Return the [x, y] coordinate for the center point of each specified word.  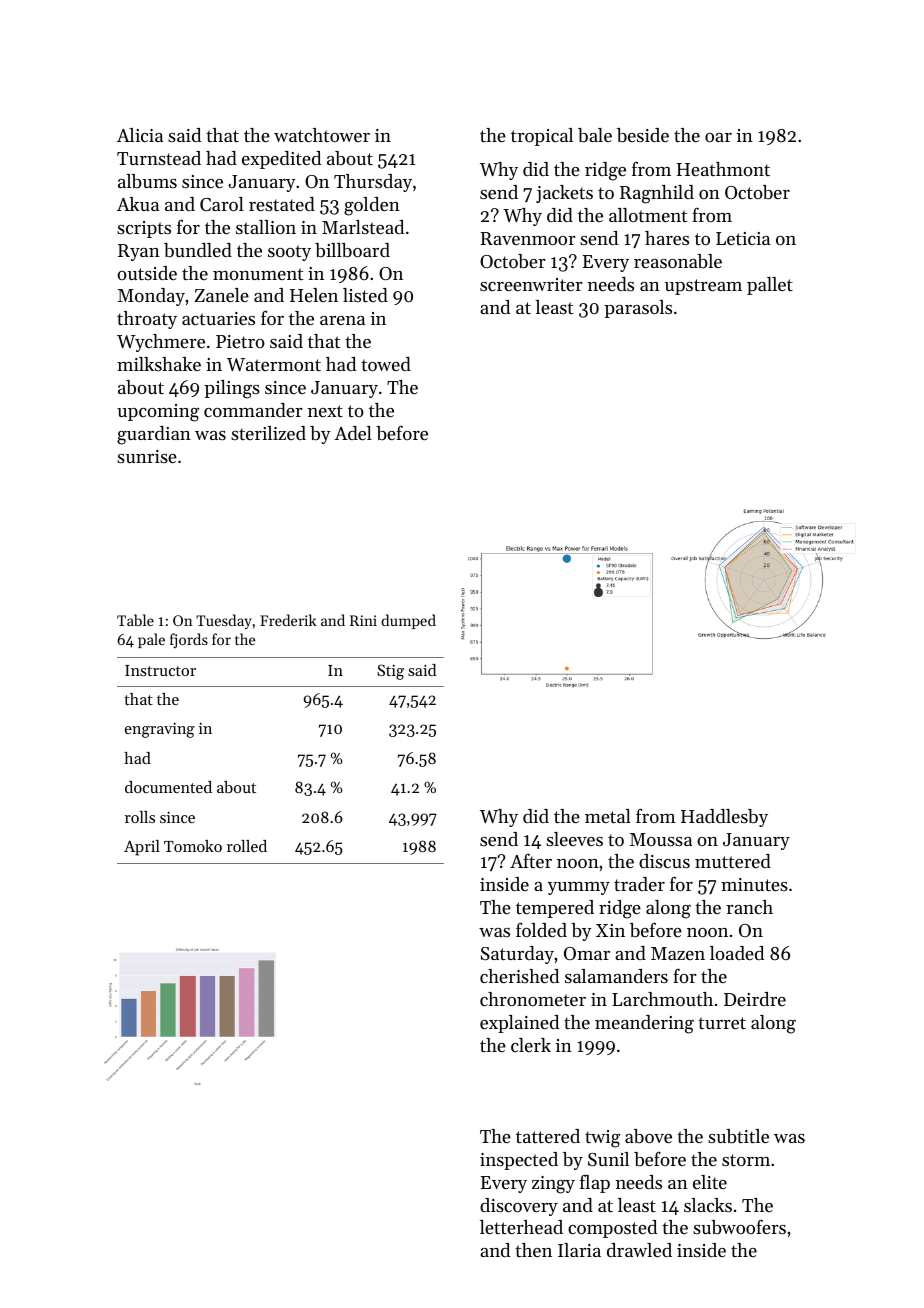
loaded [737, 953]
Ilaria [579, 1250]
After [531, 860]
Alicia [140, 135]
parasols [638, 309]
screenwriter [531, 284]
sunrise [147, 456]
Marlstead [363, 227]
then [533, 1250]
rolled [247, 846]
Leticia [743, 238]
